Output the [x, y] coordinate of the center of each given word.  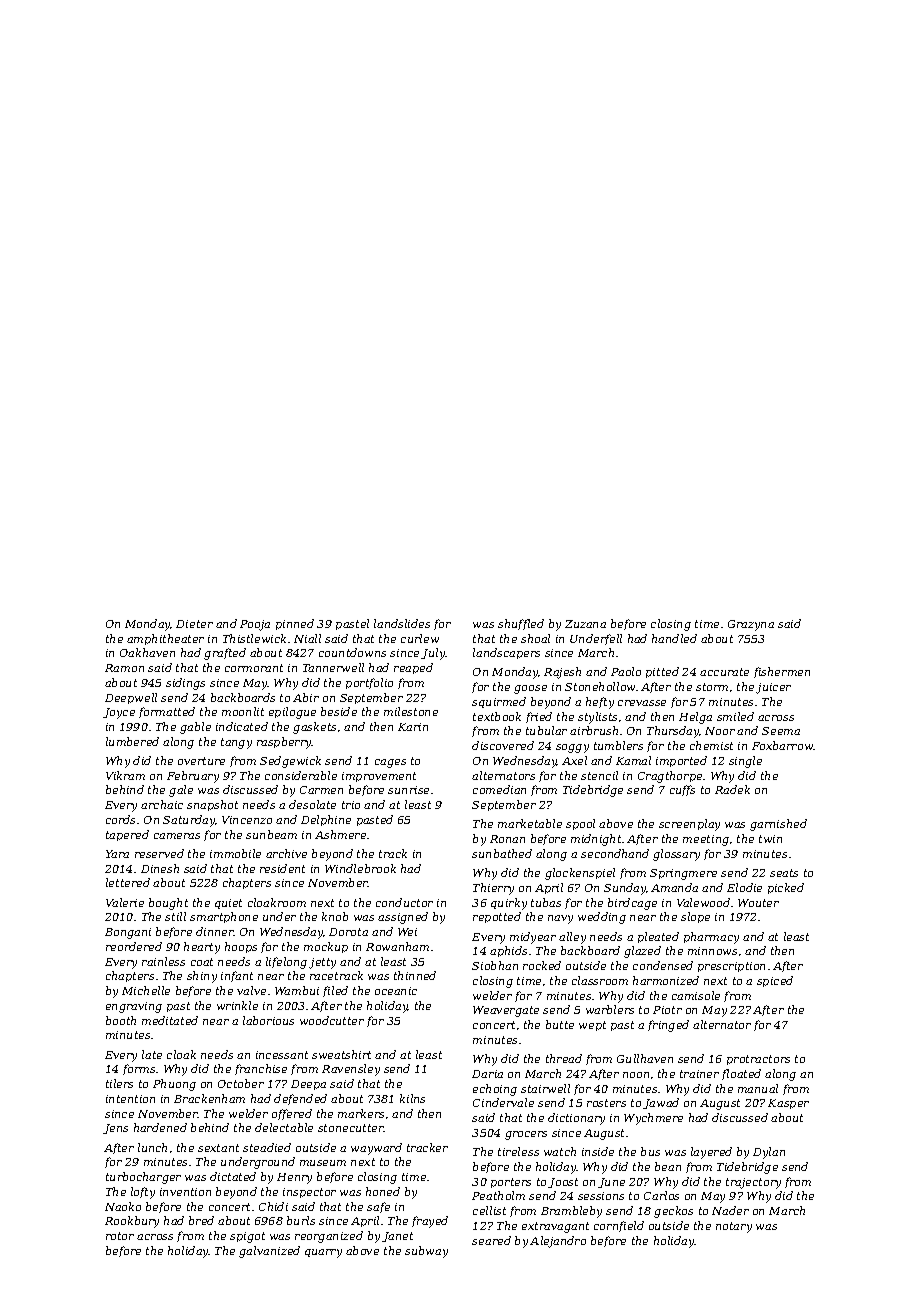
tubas [546, 902]
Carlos [661, 1195]
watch [560, 1151]
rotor [120, 1236]
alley [572, 938]
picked [786, 888]
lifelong [286, 963]
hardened [160, 1127]
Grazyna [751, 625]
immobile [235, 853]
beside [339, 711]
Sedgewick [290, 762]
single [745, 762]
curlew [420, 638]
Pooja [255, 625]
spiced [775, 981]
